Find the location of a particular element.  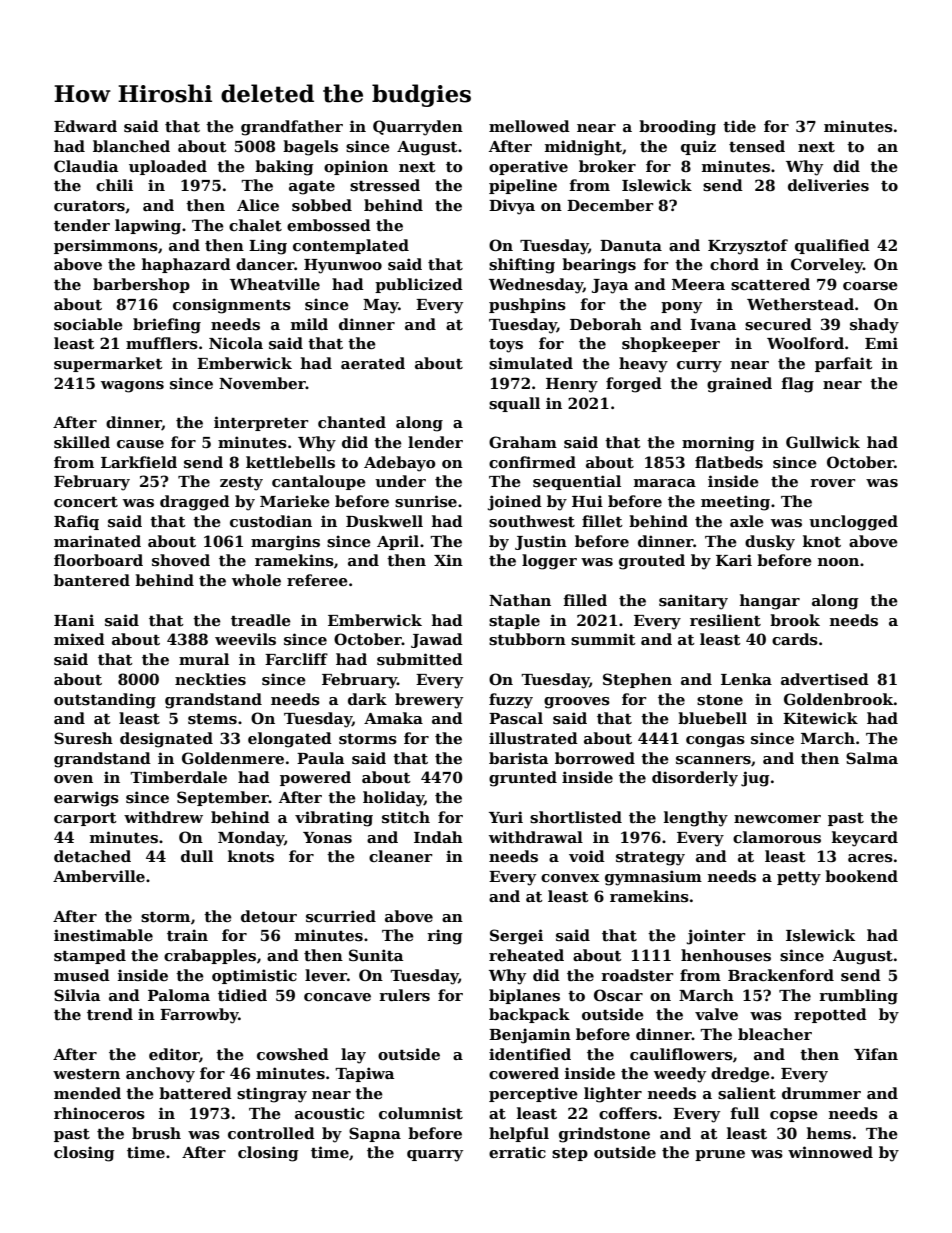

rhinoceros is located at coordinates (99, 1113).
